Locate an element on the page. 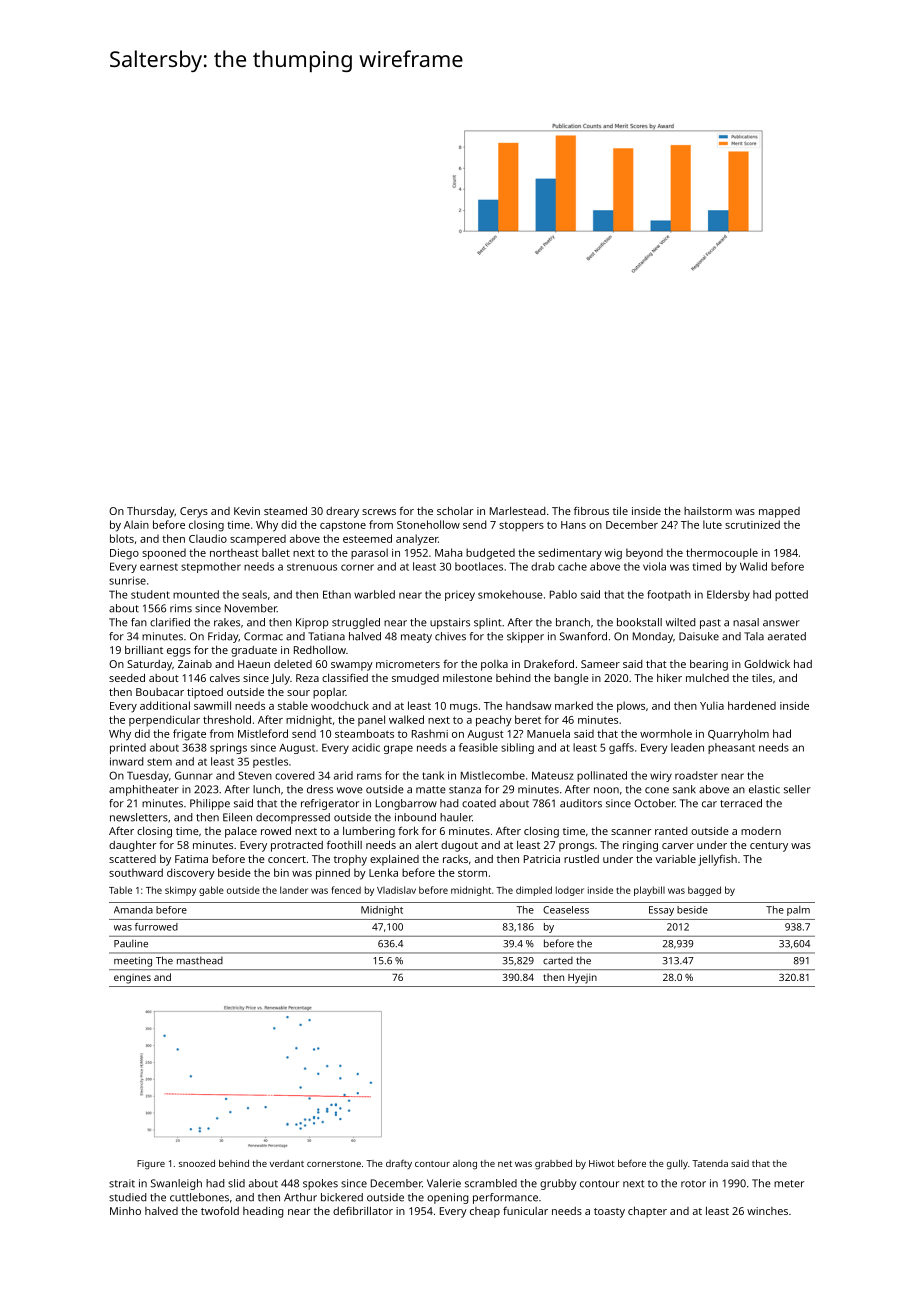 The image size is (924, 1308). masthead is located at coordinates (200, 960).
